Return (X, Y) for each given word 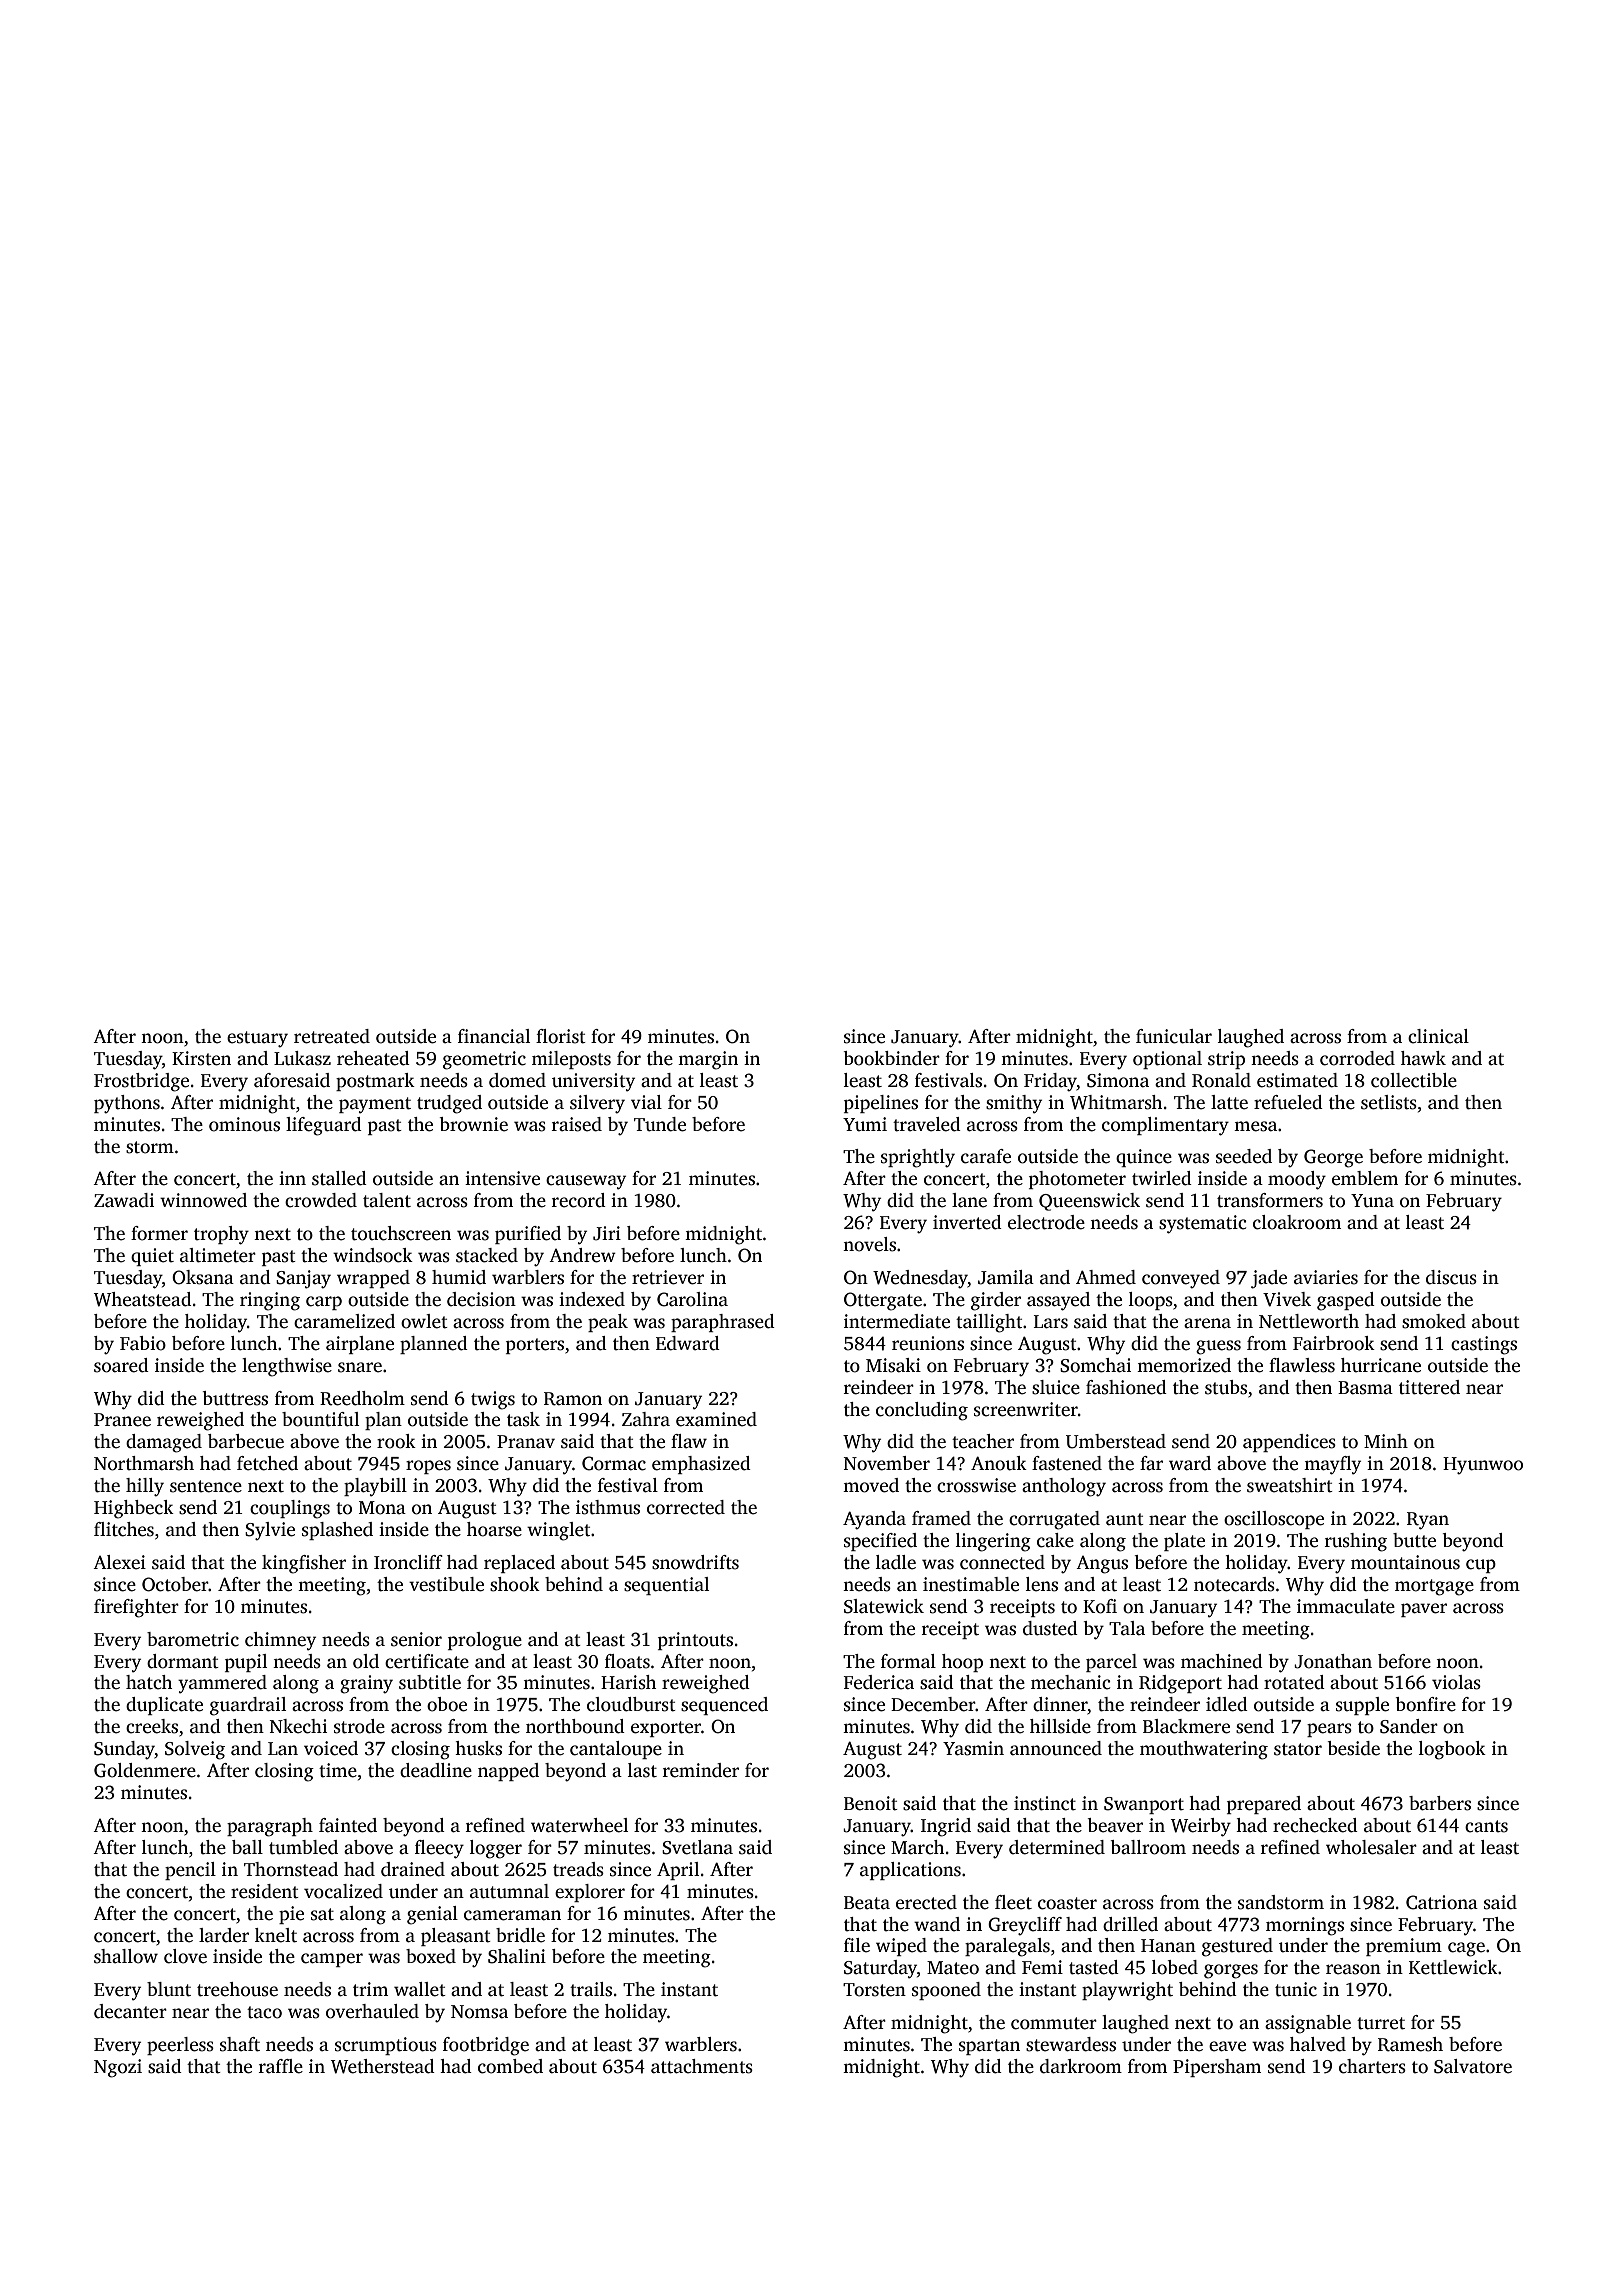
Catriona (1442, 1902)
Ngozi (118, 2068)
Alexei (119, 1562)
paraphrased (723, 1323)
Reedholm (362, 1398)
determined (1057, 1847)
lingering (993, 1542)
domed (517, 1080)
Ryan (1428, 1521)
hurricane (1381, 1365)
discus (1451, 1277)
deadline (436, 1770)
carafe (986, 1156)
